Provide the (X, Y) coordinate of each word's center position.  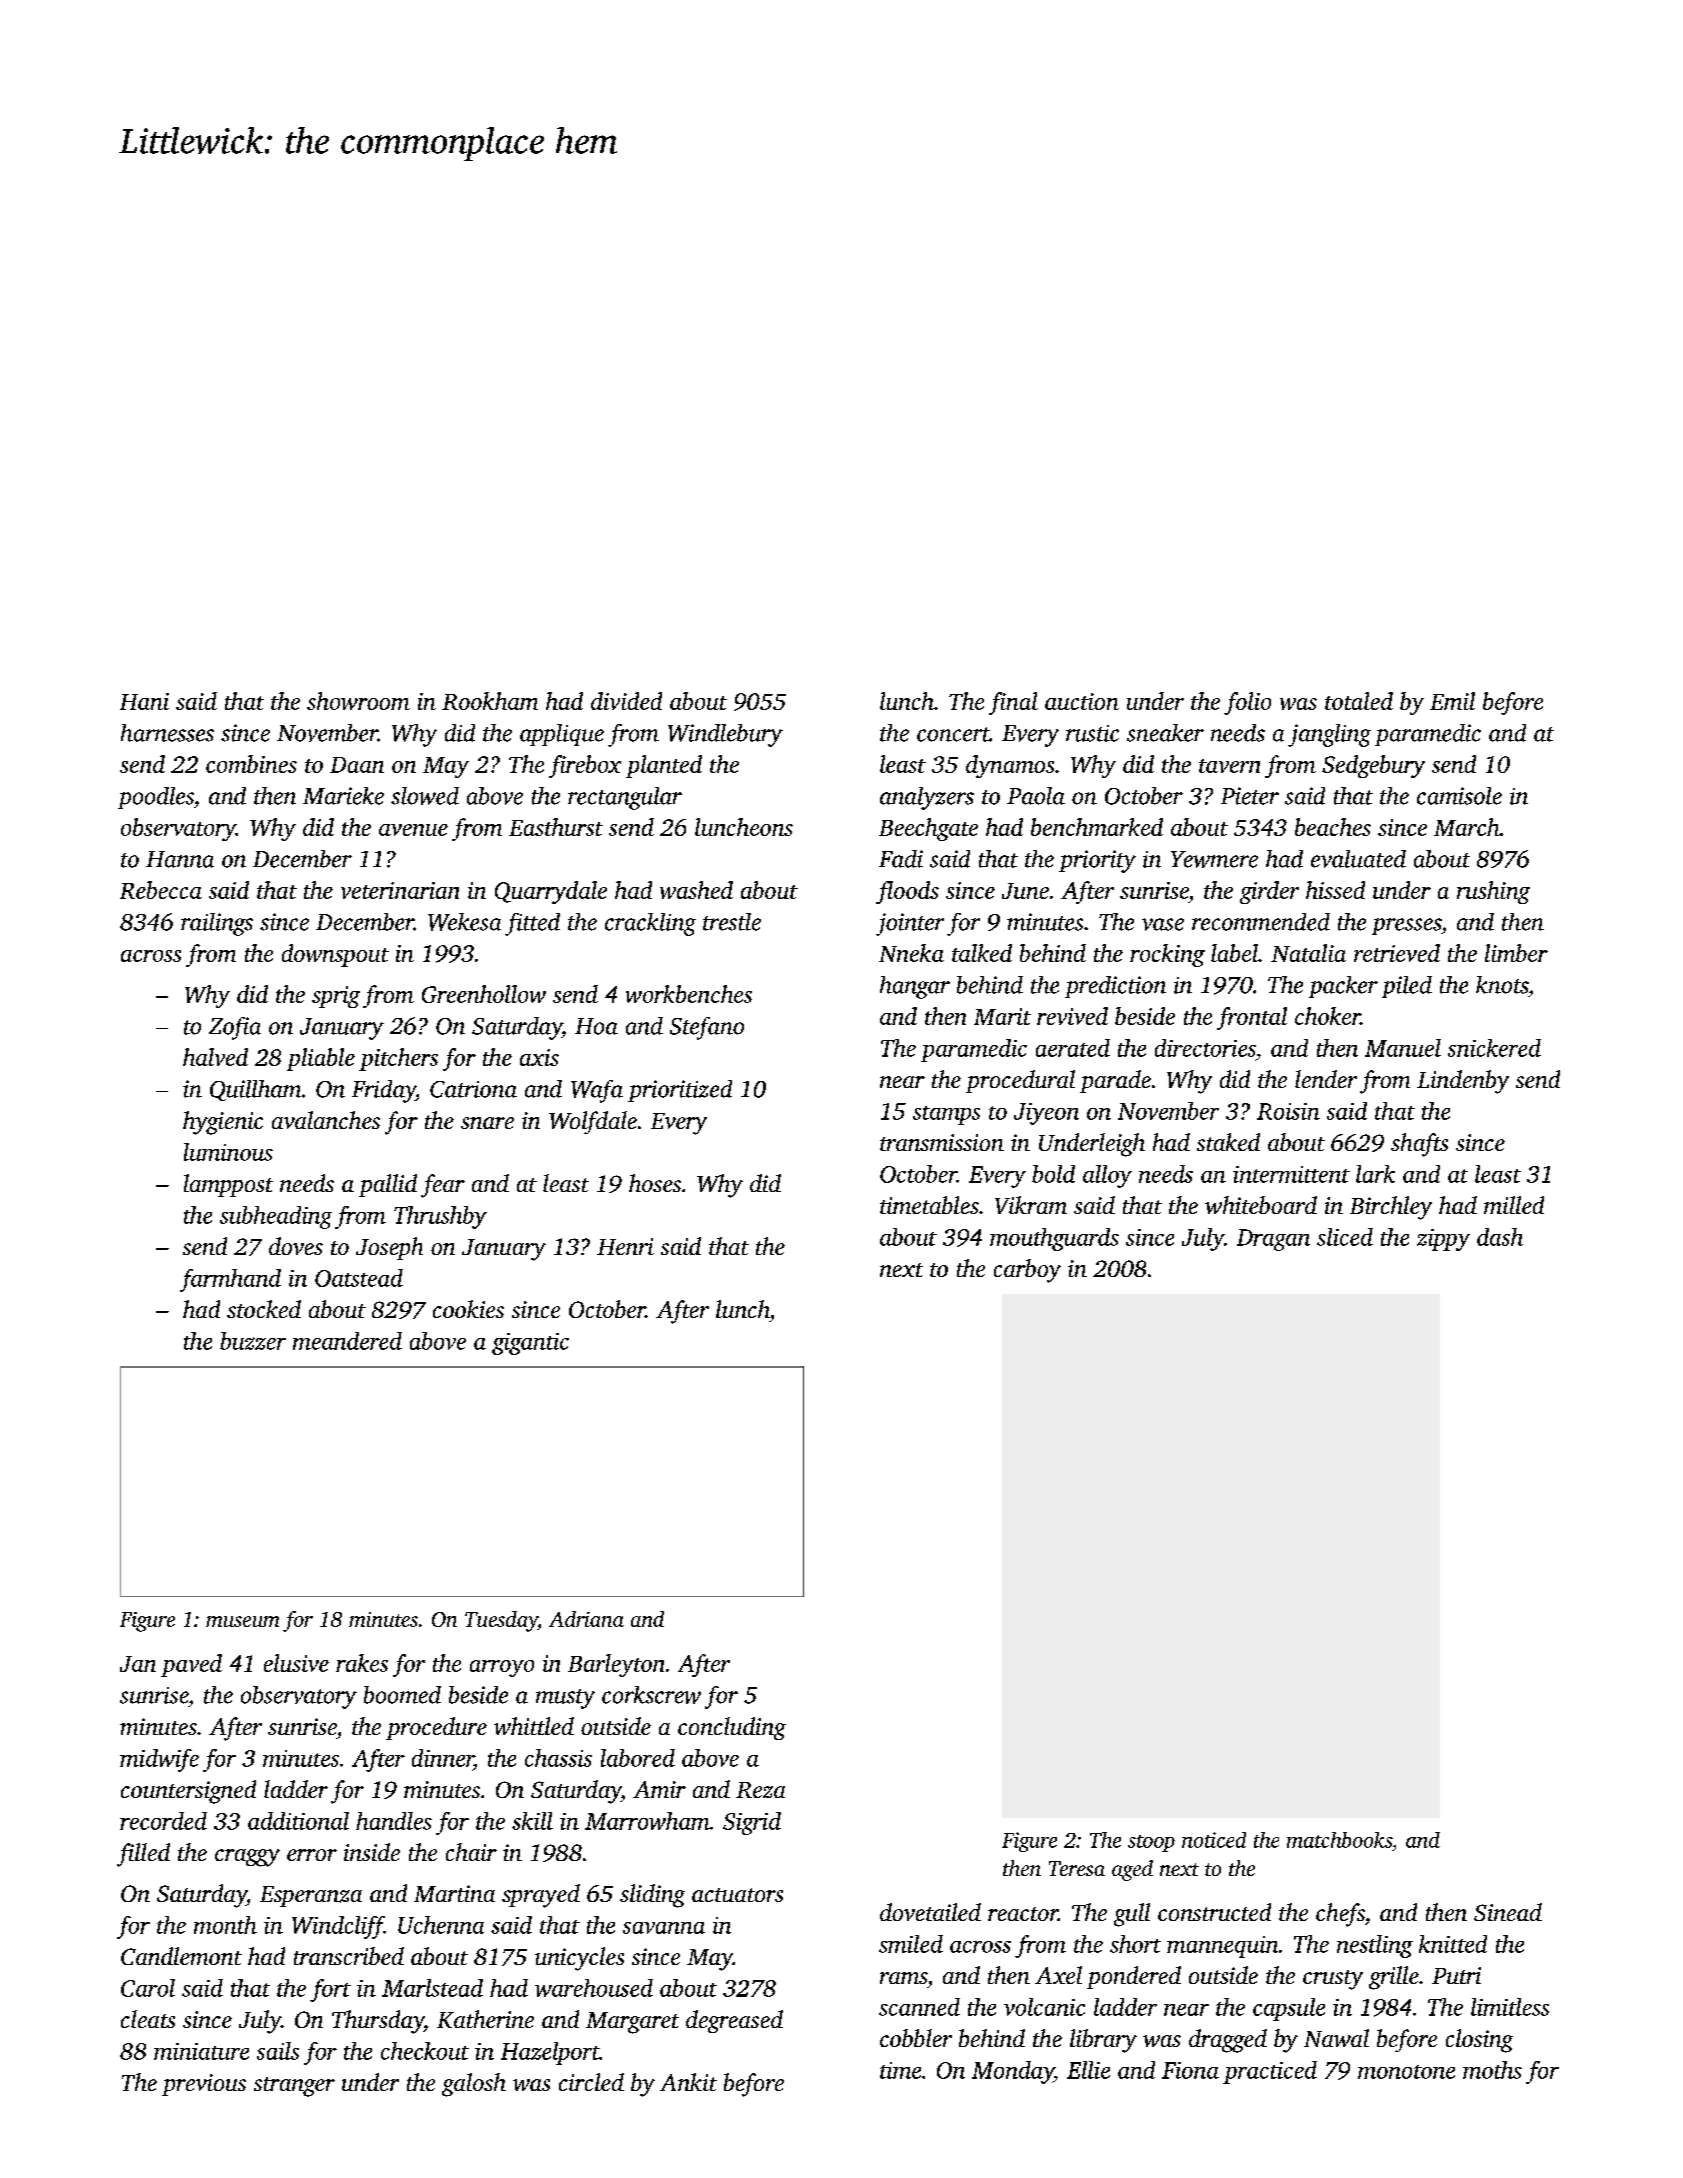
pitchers (398, 1059)
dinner (443, 1758)
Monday (1013, 2072)
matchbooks (1339, 1840)
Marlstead (432, 1988)
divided (626, 701)
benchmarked (1097, 827)
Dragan (1273, 1240)
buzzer (253, 1341)
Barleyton (616, 1665)
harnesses (167, 733)
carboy (1027, 1271)
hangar (915, 987)
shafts (1419, 1145)
